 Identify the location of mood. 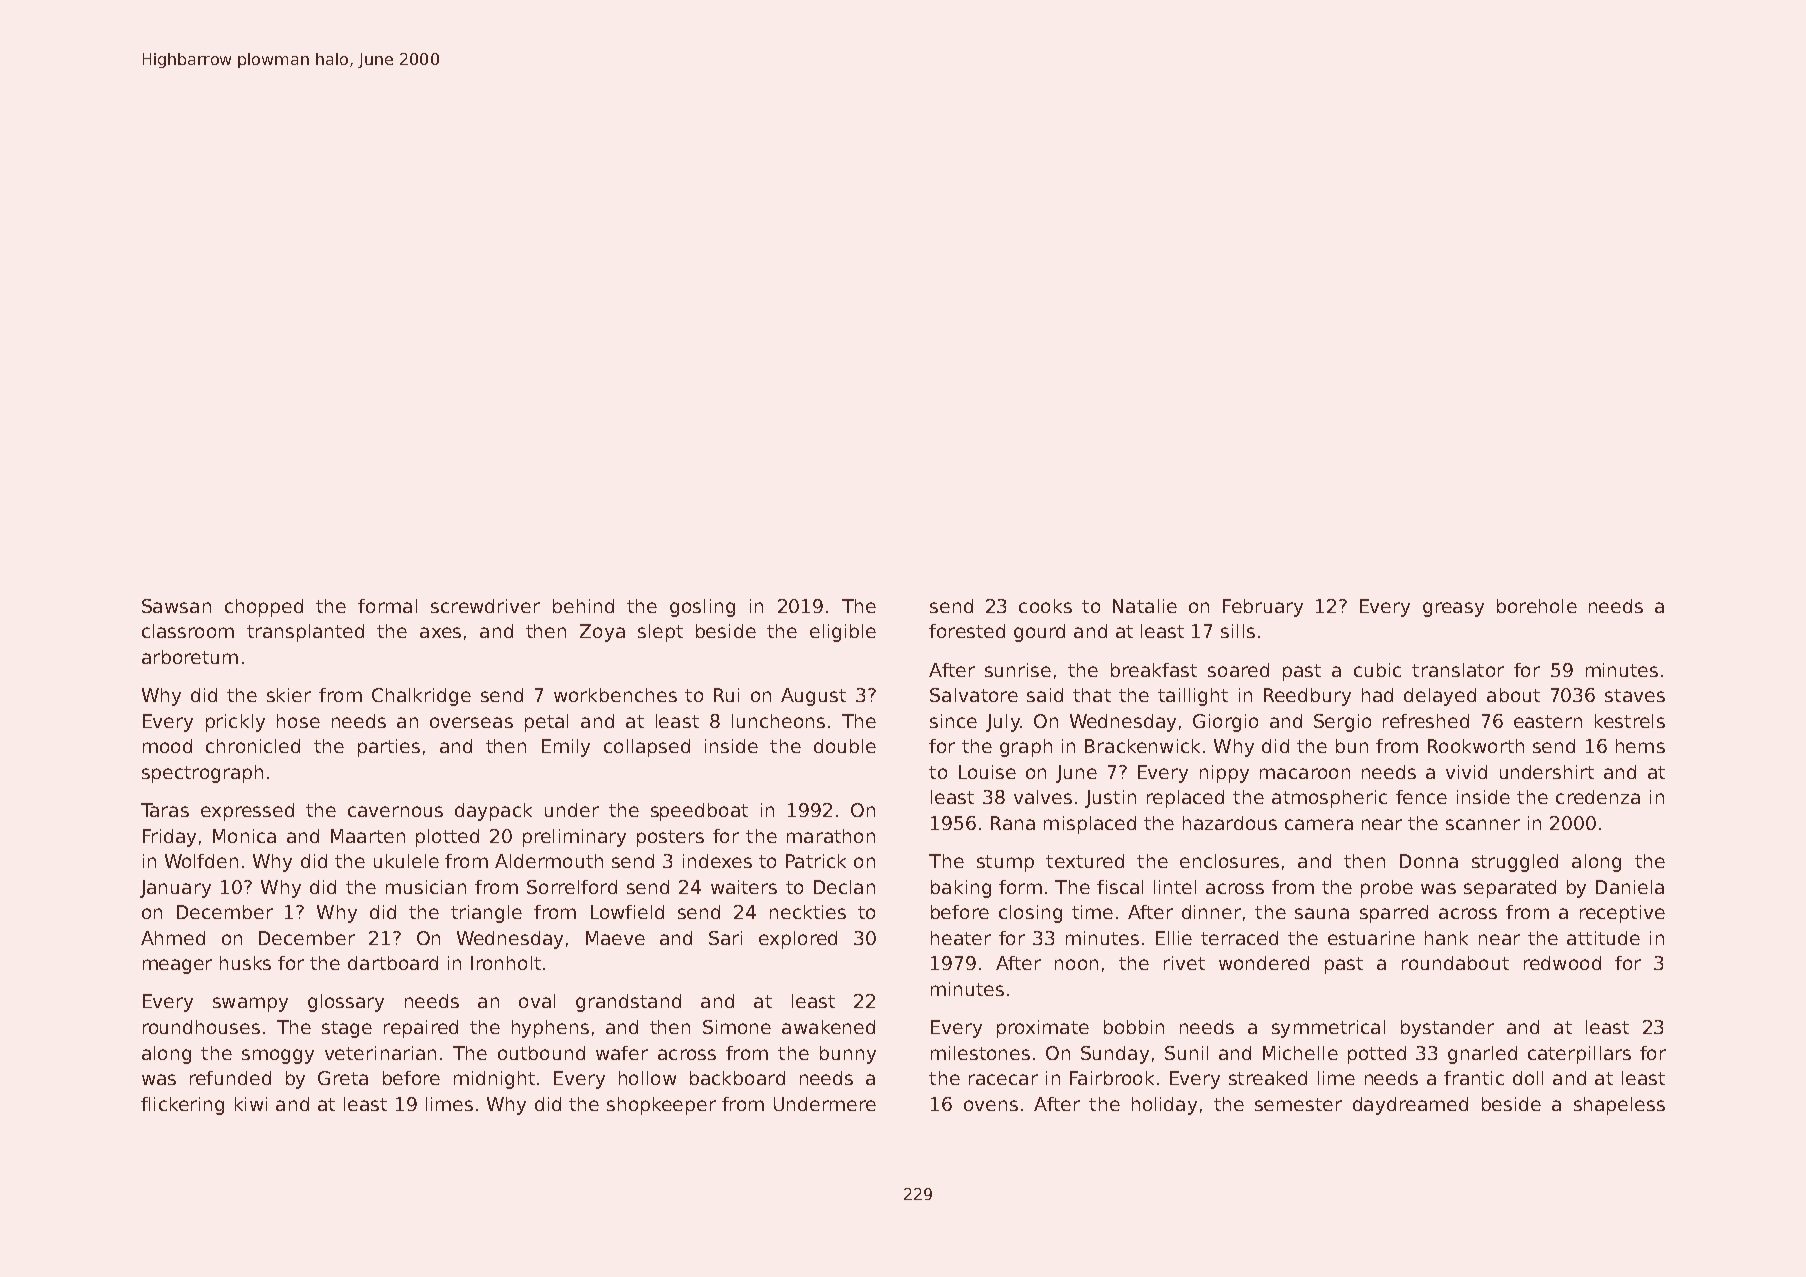
(167, 746).
